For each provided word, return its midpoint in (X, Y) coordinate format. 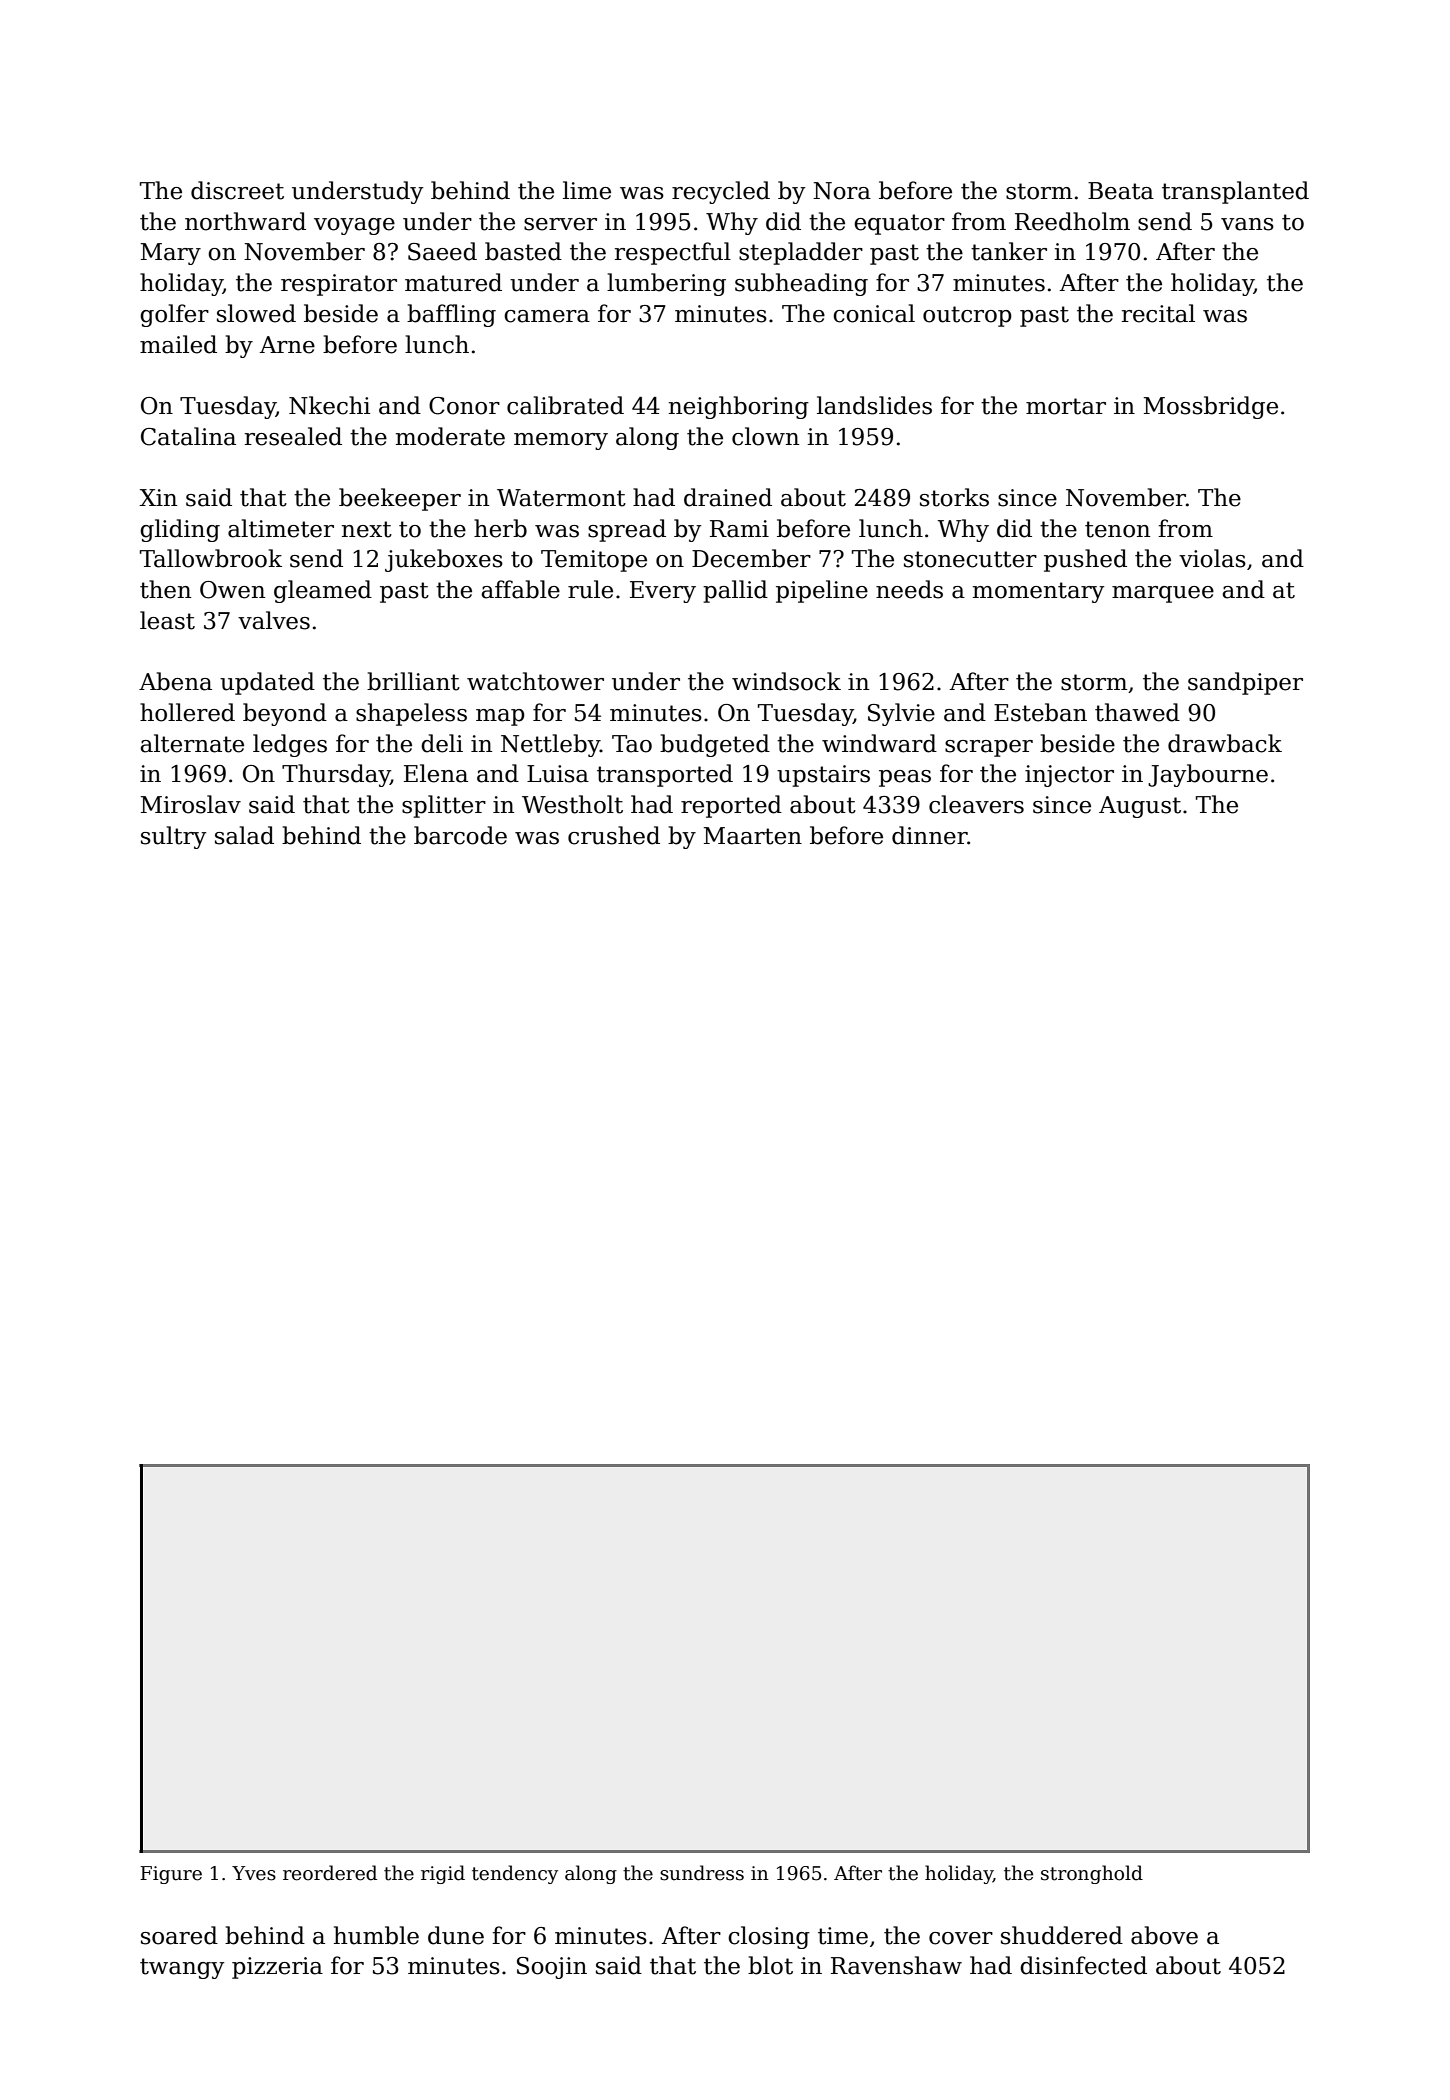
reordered (330, 1873)
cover (961, 1938)
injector (1069, 776)
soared (179, 1935)
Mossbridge (1211, 407)
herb (500, 528)
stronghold (1092, 1874)
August (1140, 807)
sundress (702, 1873)
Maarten (753, 836)
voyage (354, 226)
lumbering (666, 284)
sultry (173, 837)
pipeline (822, 591)
